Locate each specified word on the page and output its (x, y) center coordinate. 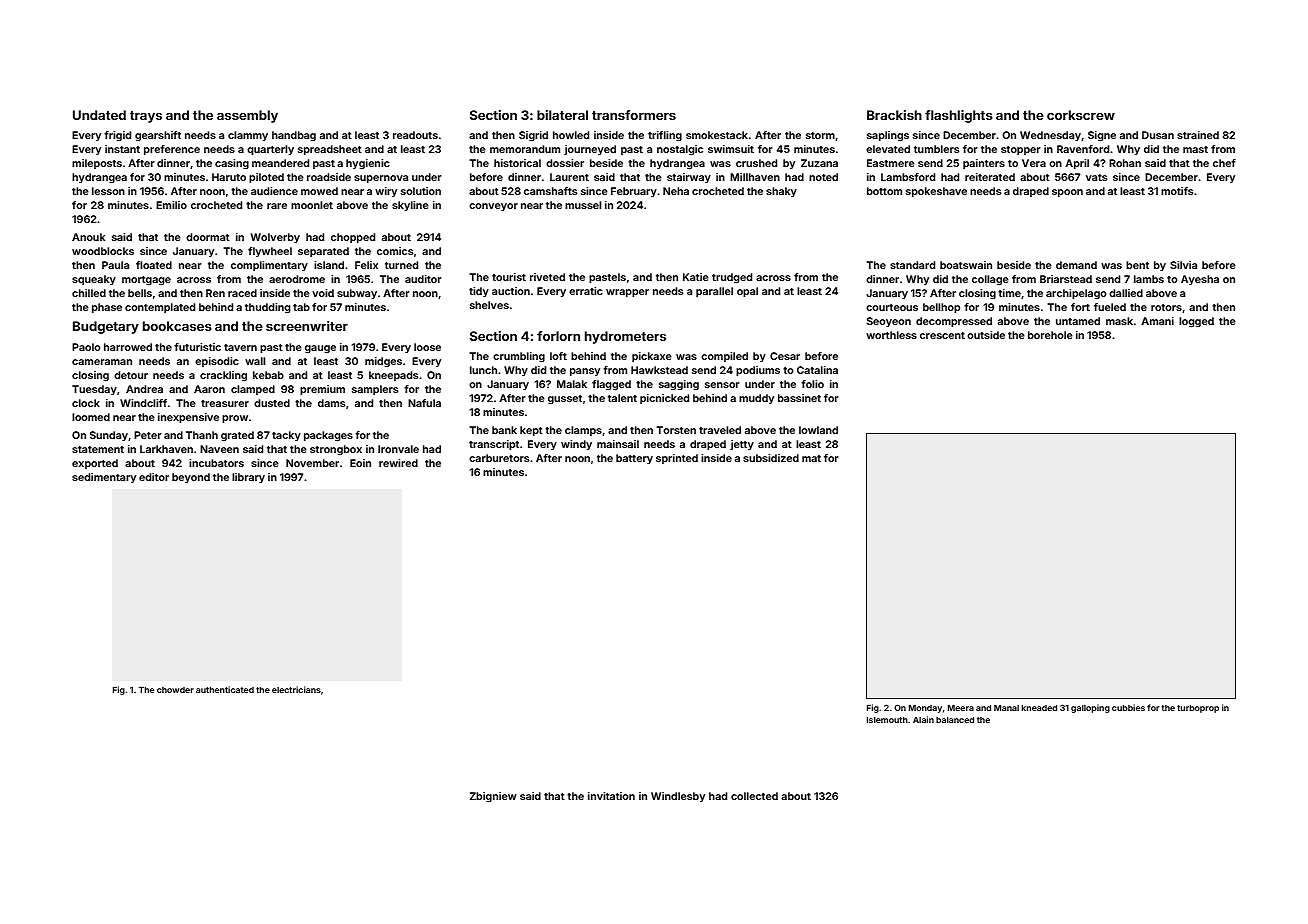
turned (401, 265)
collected (754, 796)
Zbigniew (493, 797)
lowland (818, 430)
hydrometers (625, 337)
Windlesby (678, 797)
